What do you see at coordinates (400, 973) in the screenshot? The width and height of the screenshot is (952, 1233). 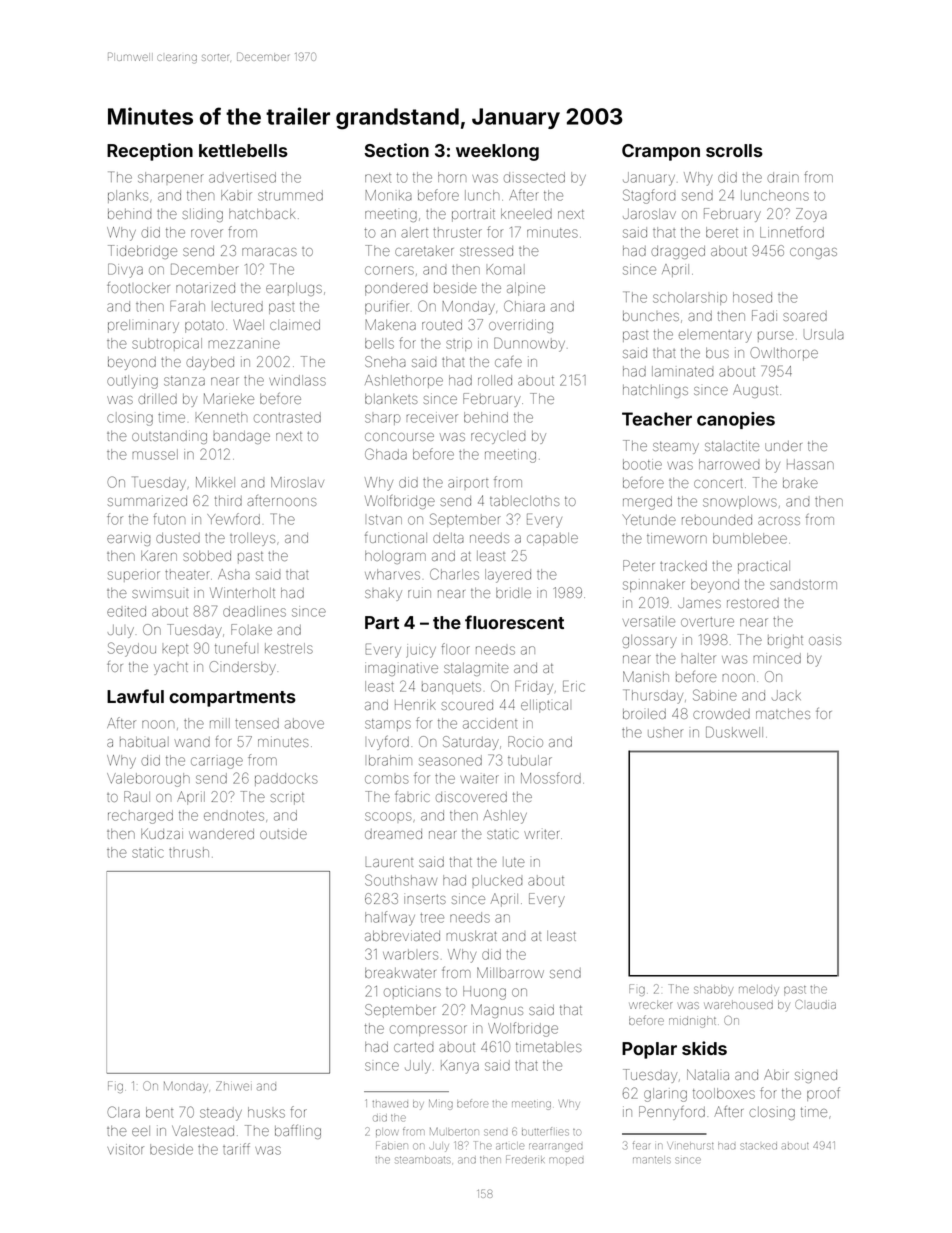 I see `breakwater` at bounding box center [400, 973].
